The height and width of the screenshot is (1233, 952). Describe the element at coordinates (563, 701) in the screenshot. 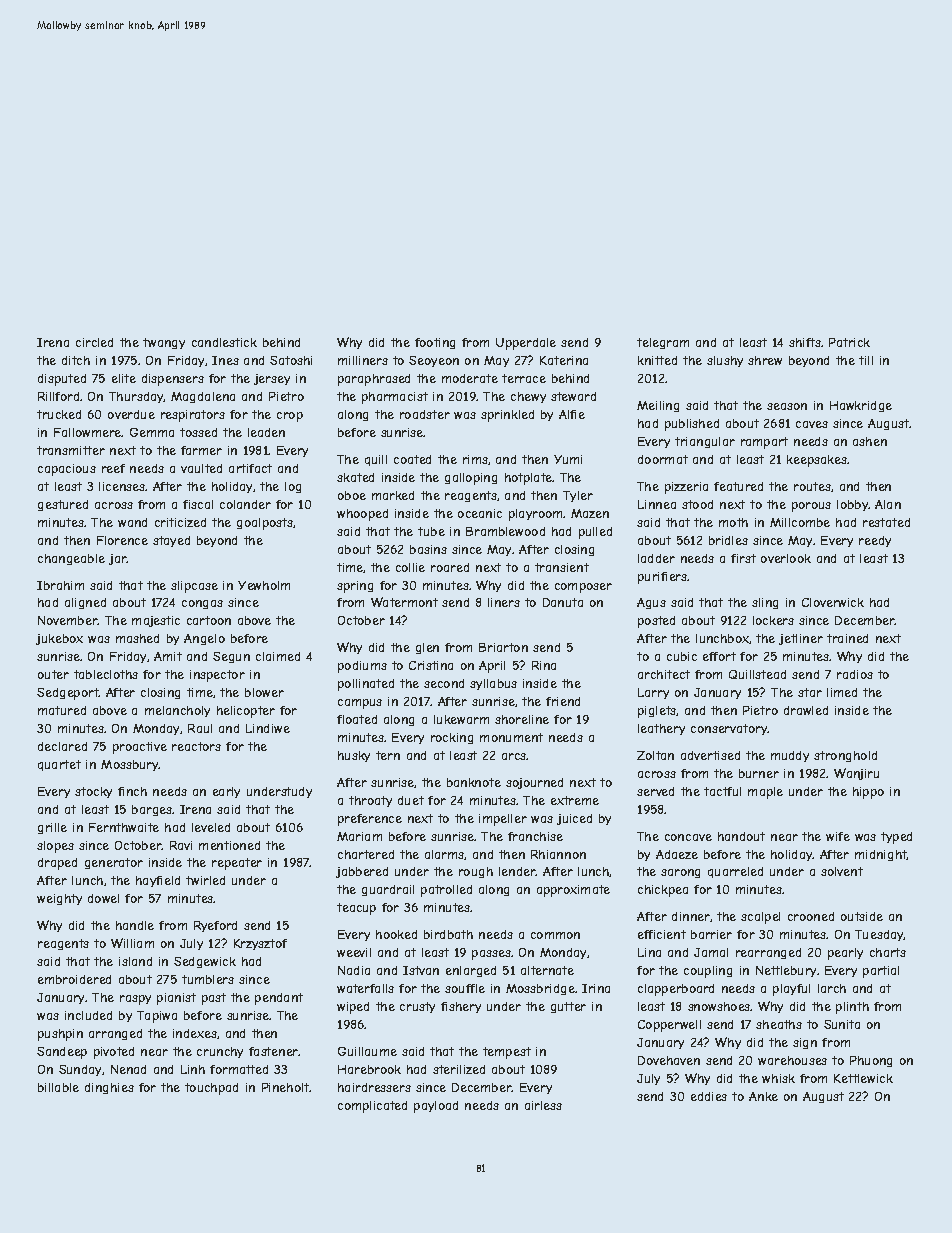

I see `friend` at that location.
